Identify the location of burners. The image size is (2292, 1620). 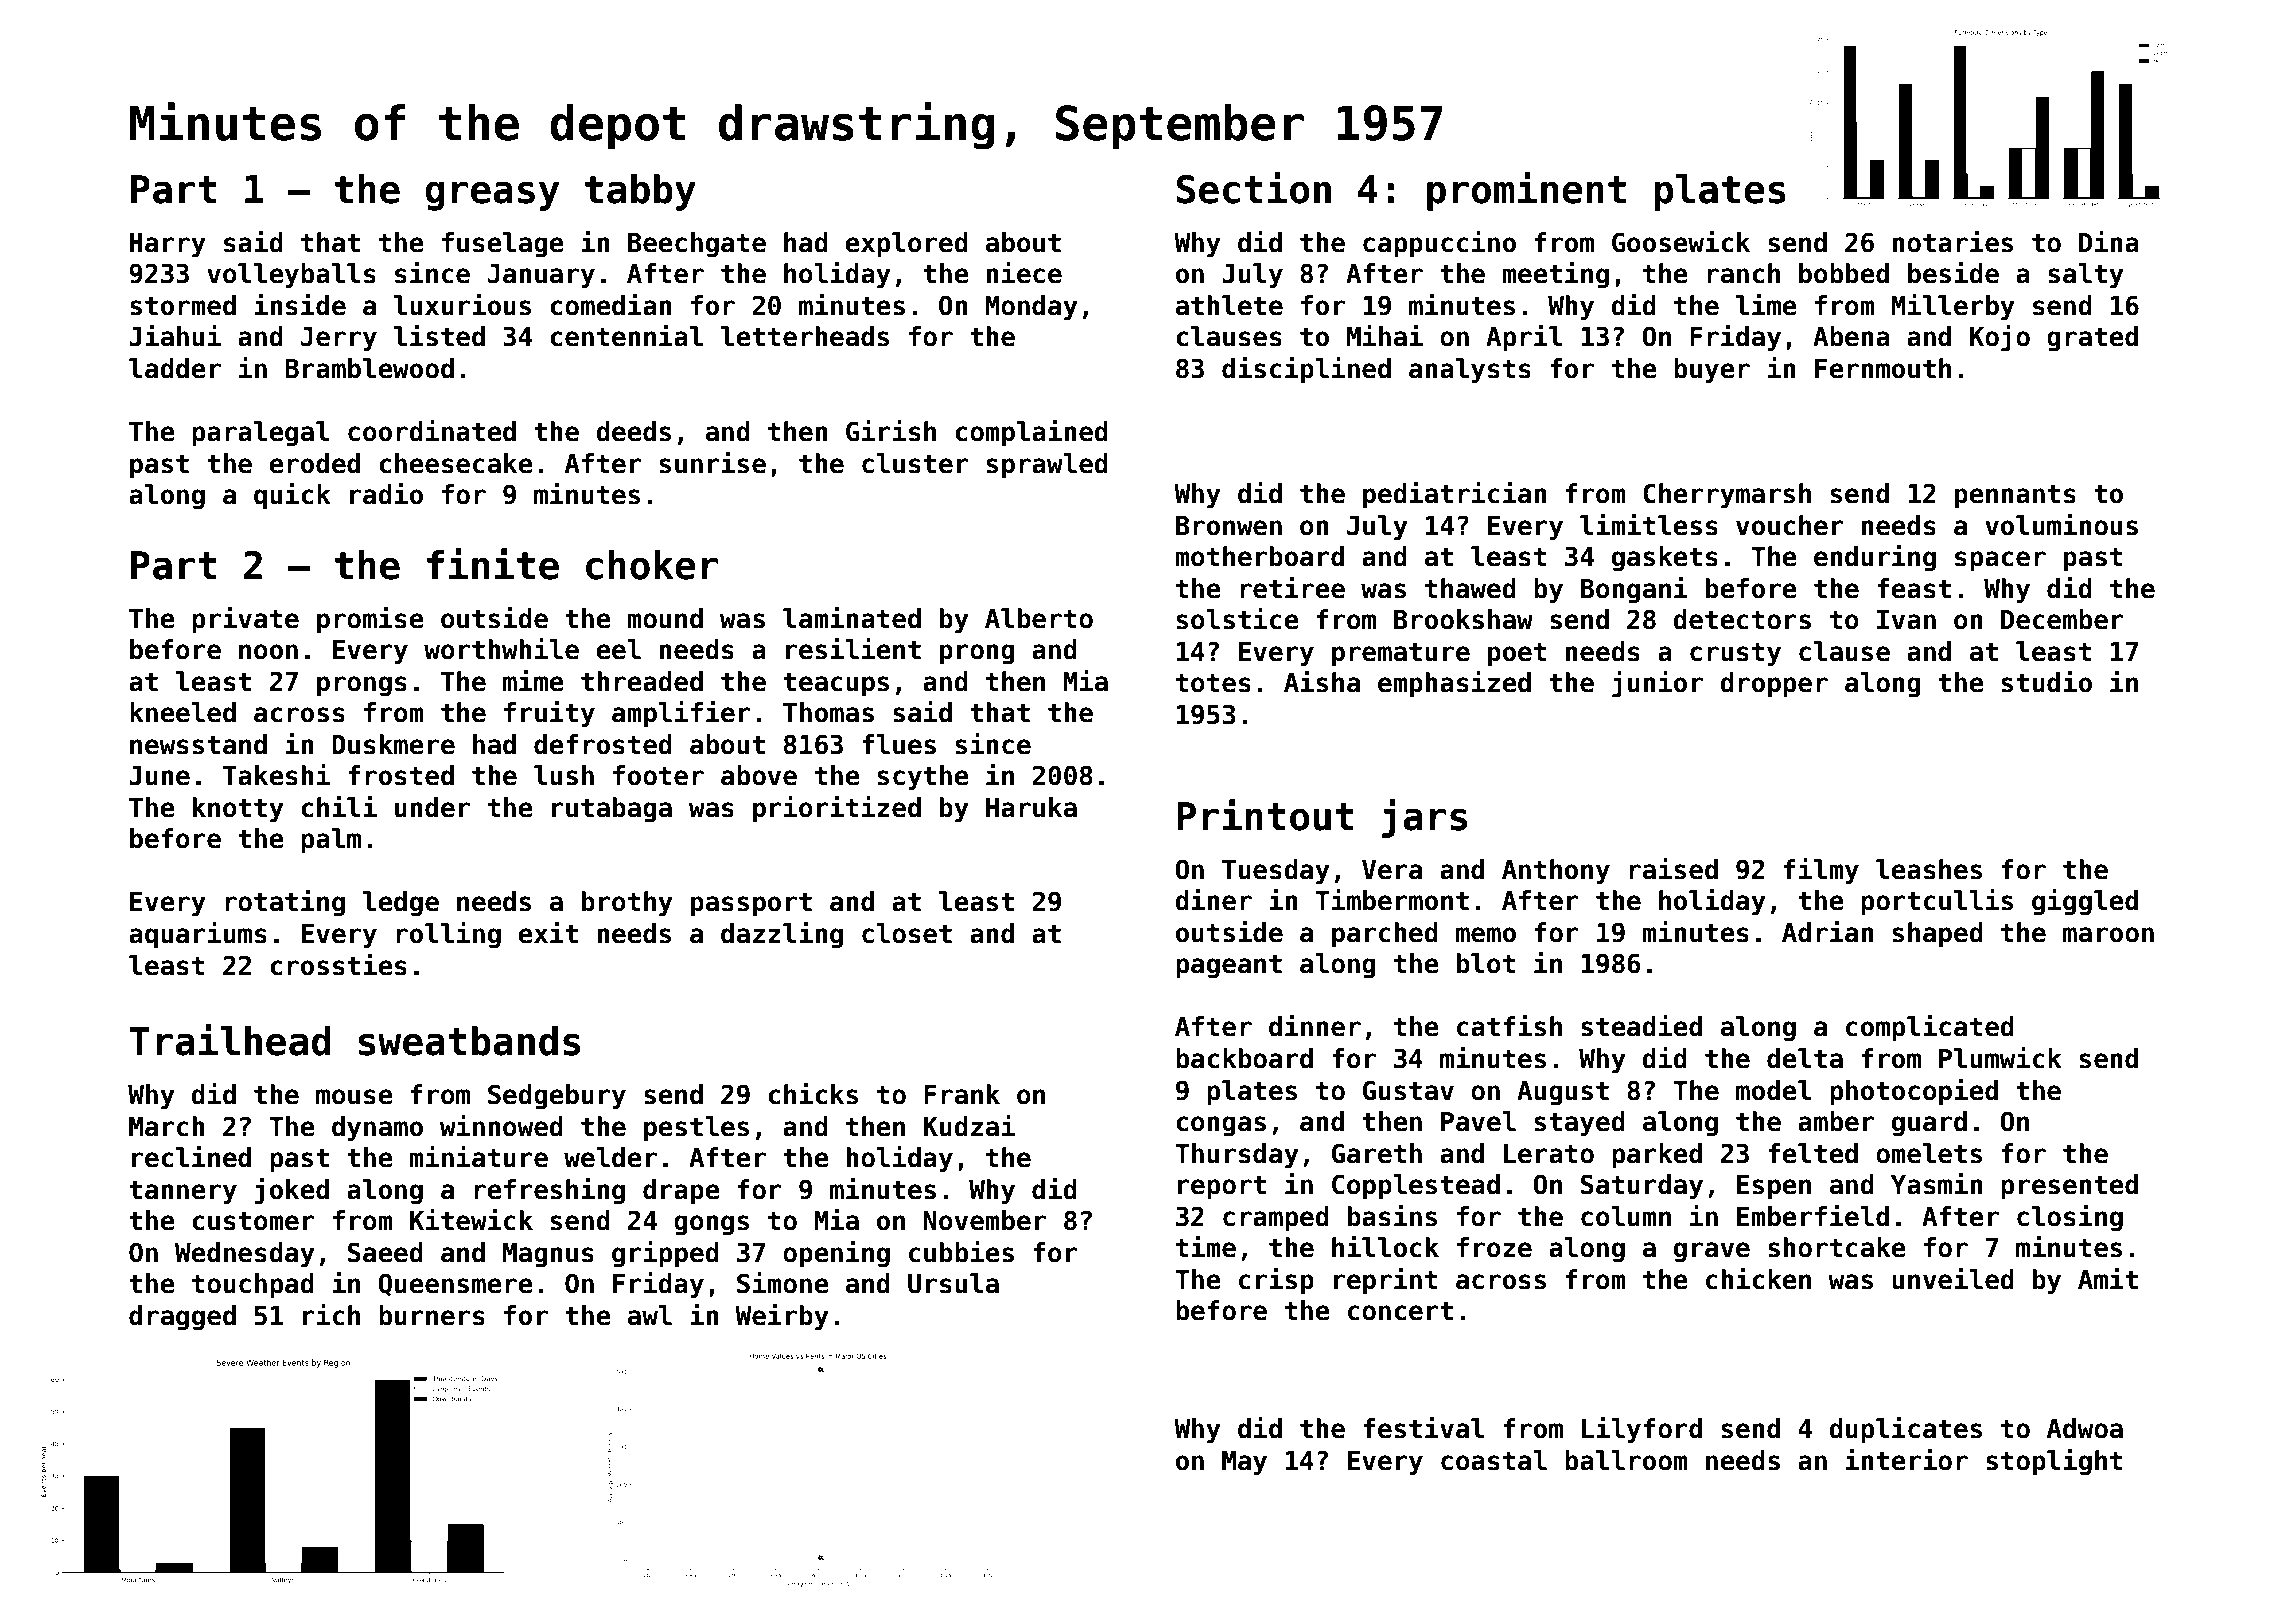
(432, 1315).
